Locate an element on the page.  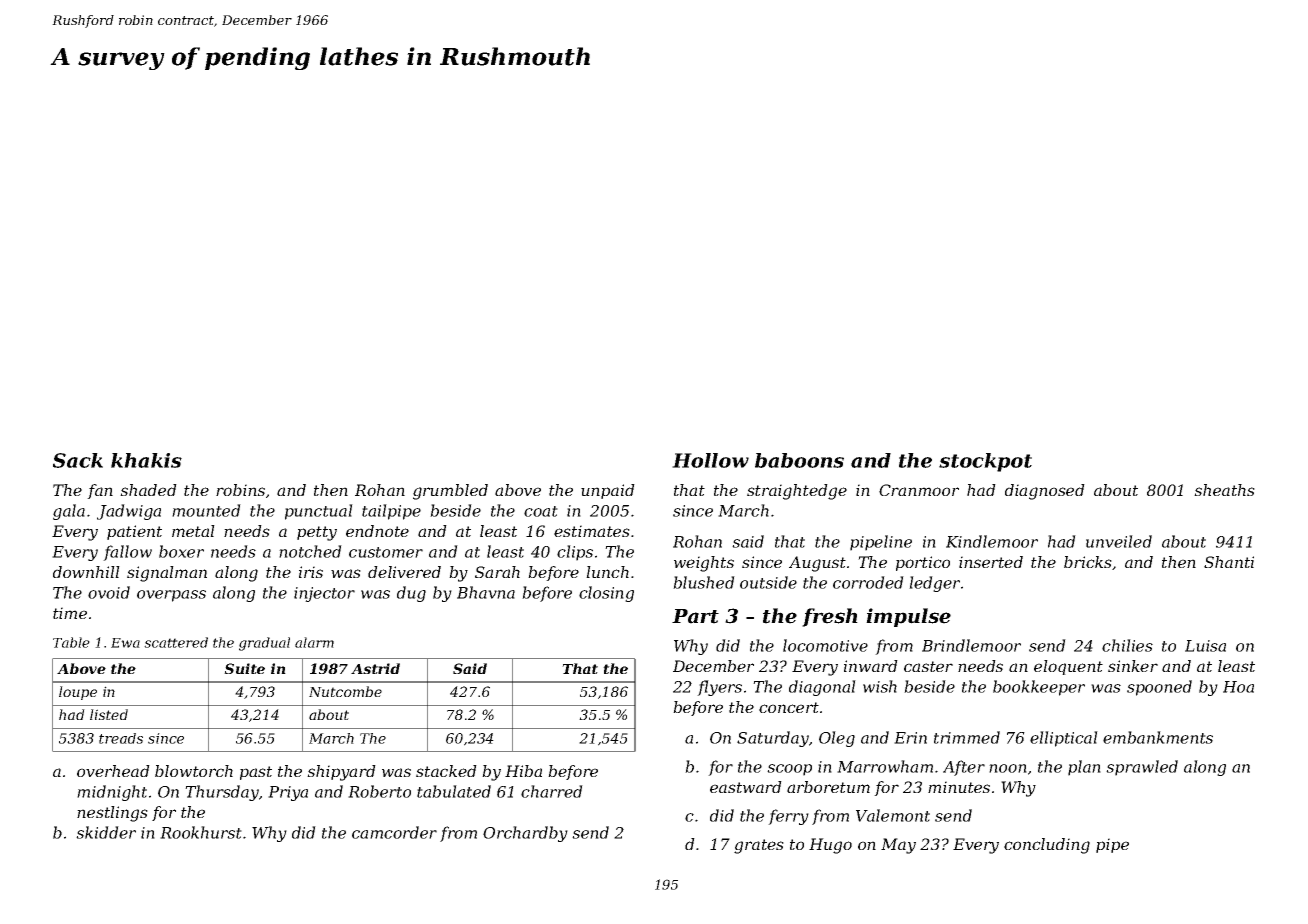
past is located at coordinates (256, 773).
